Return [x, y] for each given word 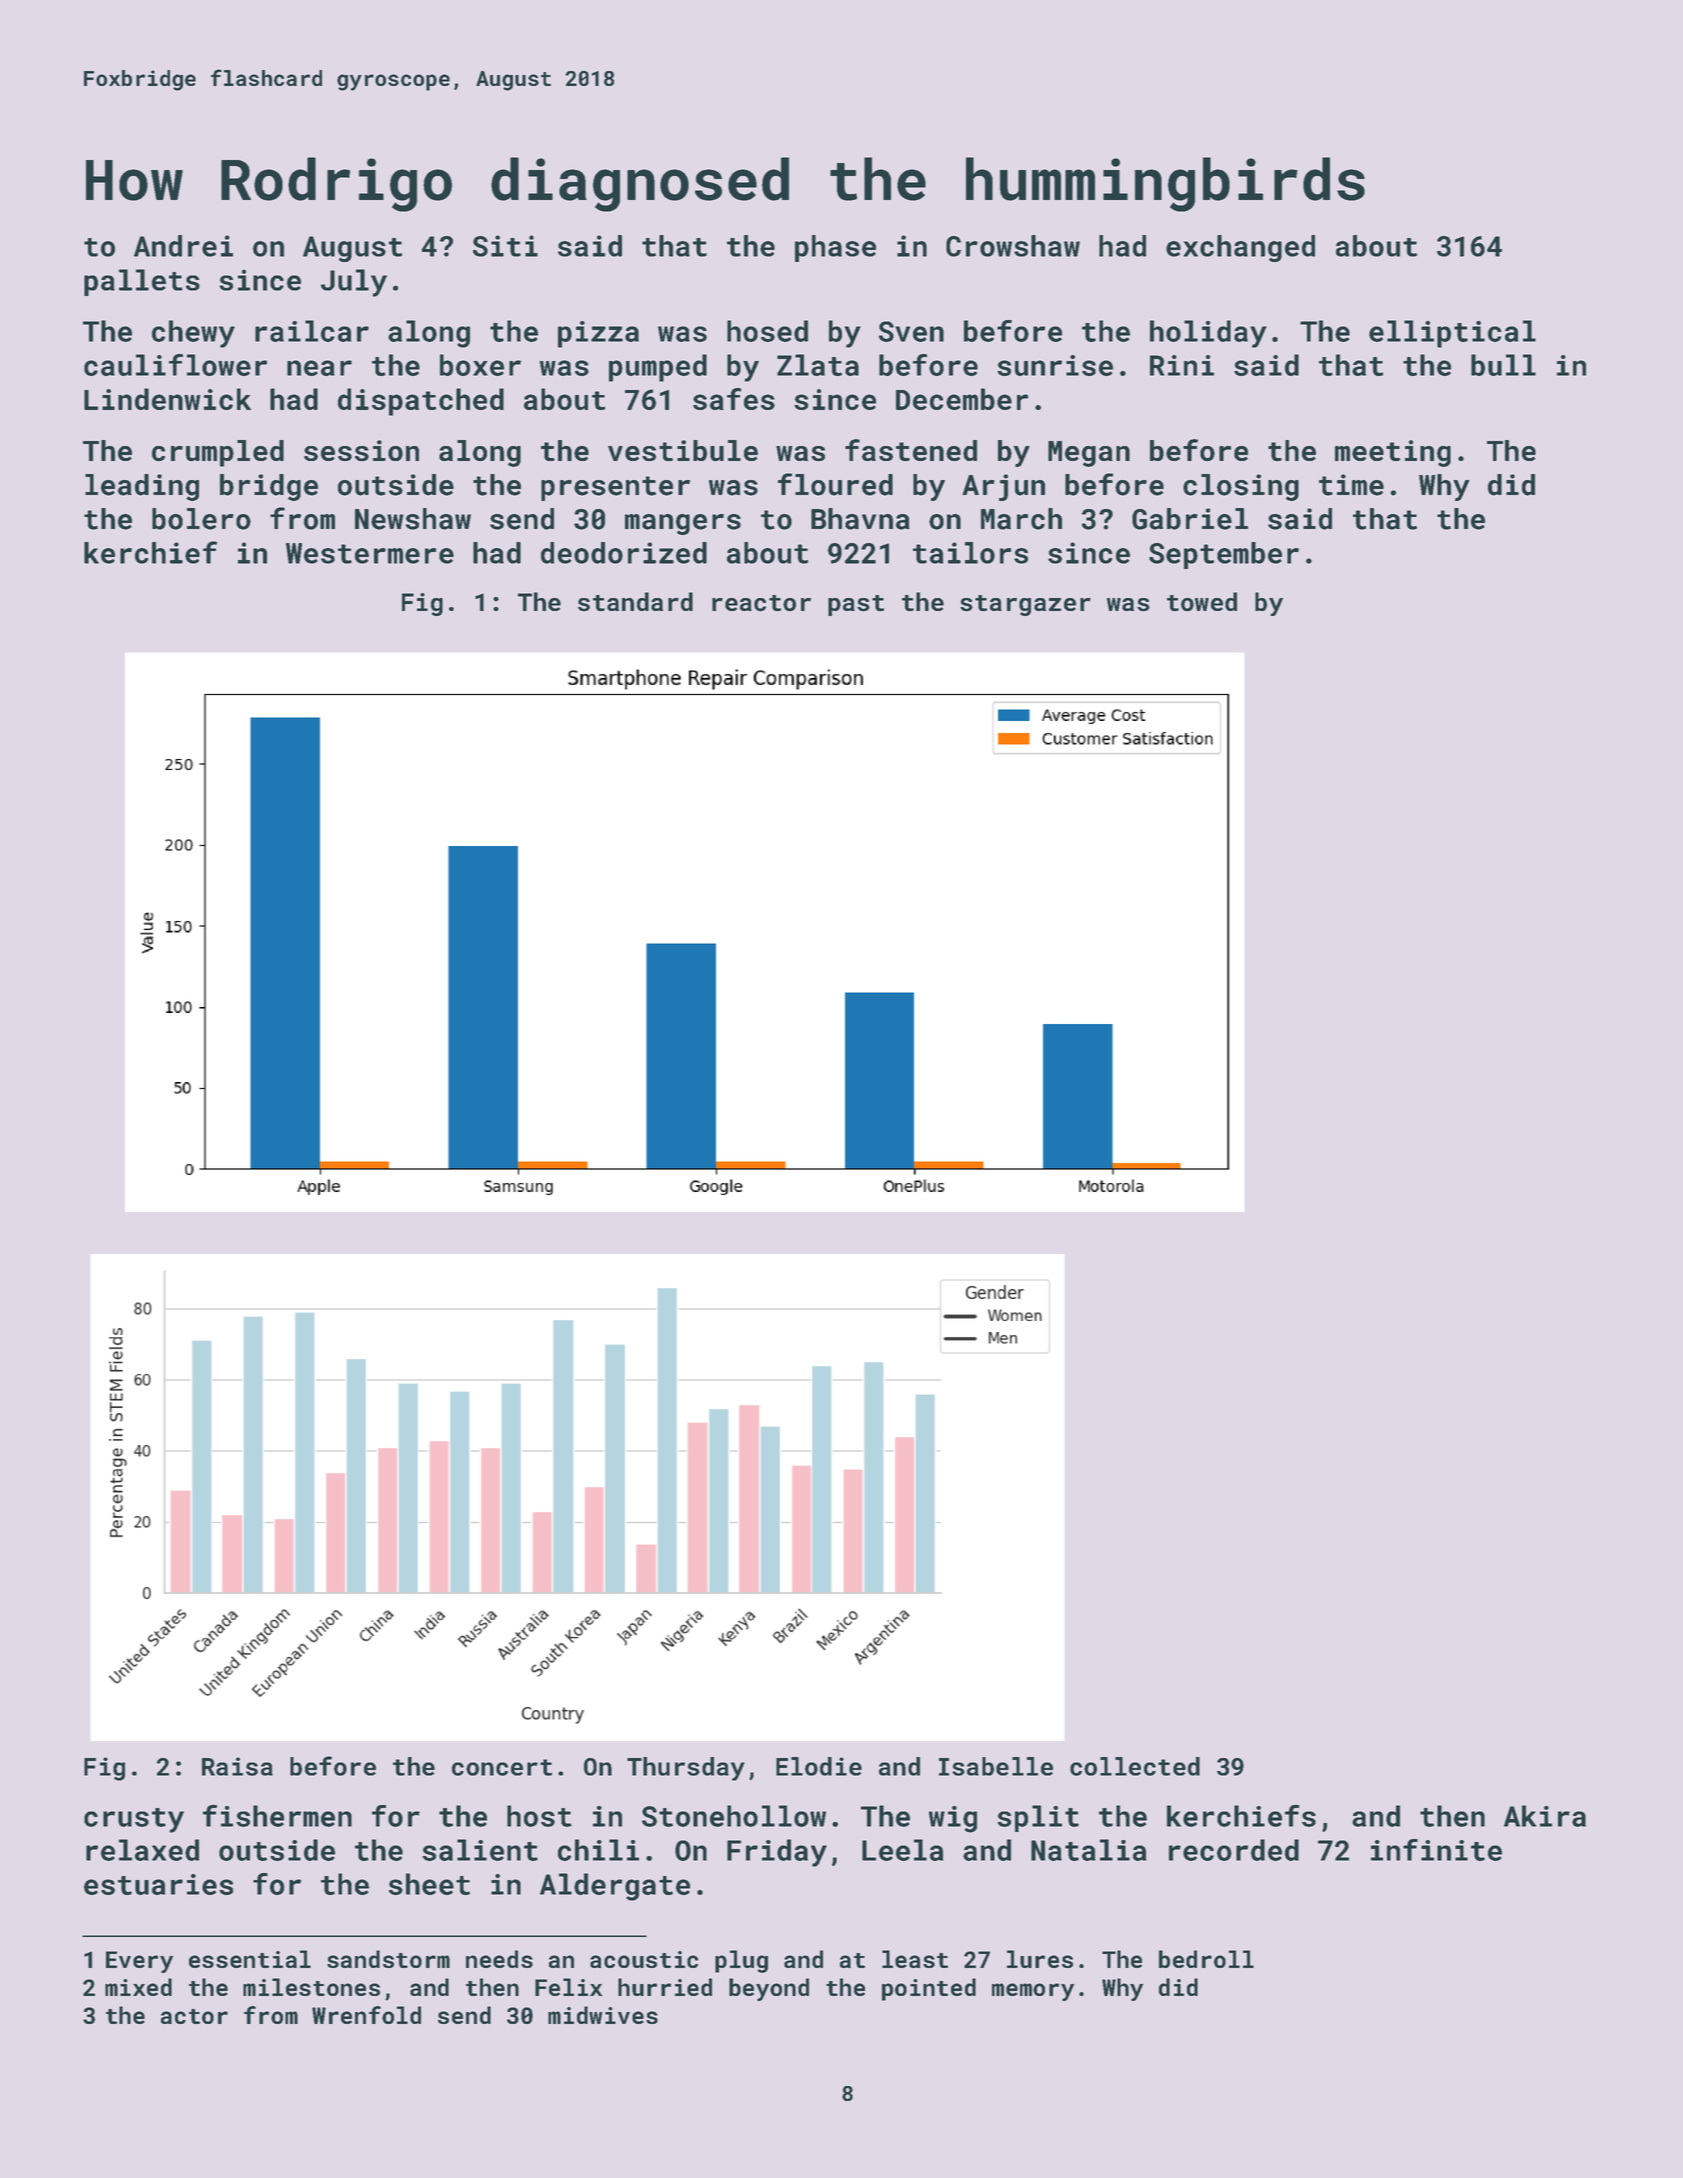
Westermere [370, 553]
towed [1202, 602]
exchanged [1240, 248]
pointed [929, 1989]
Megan [1089, 454]
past [856, 605]
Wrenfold [366, 2015]
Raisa [237, 1766]
